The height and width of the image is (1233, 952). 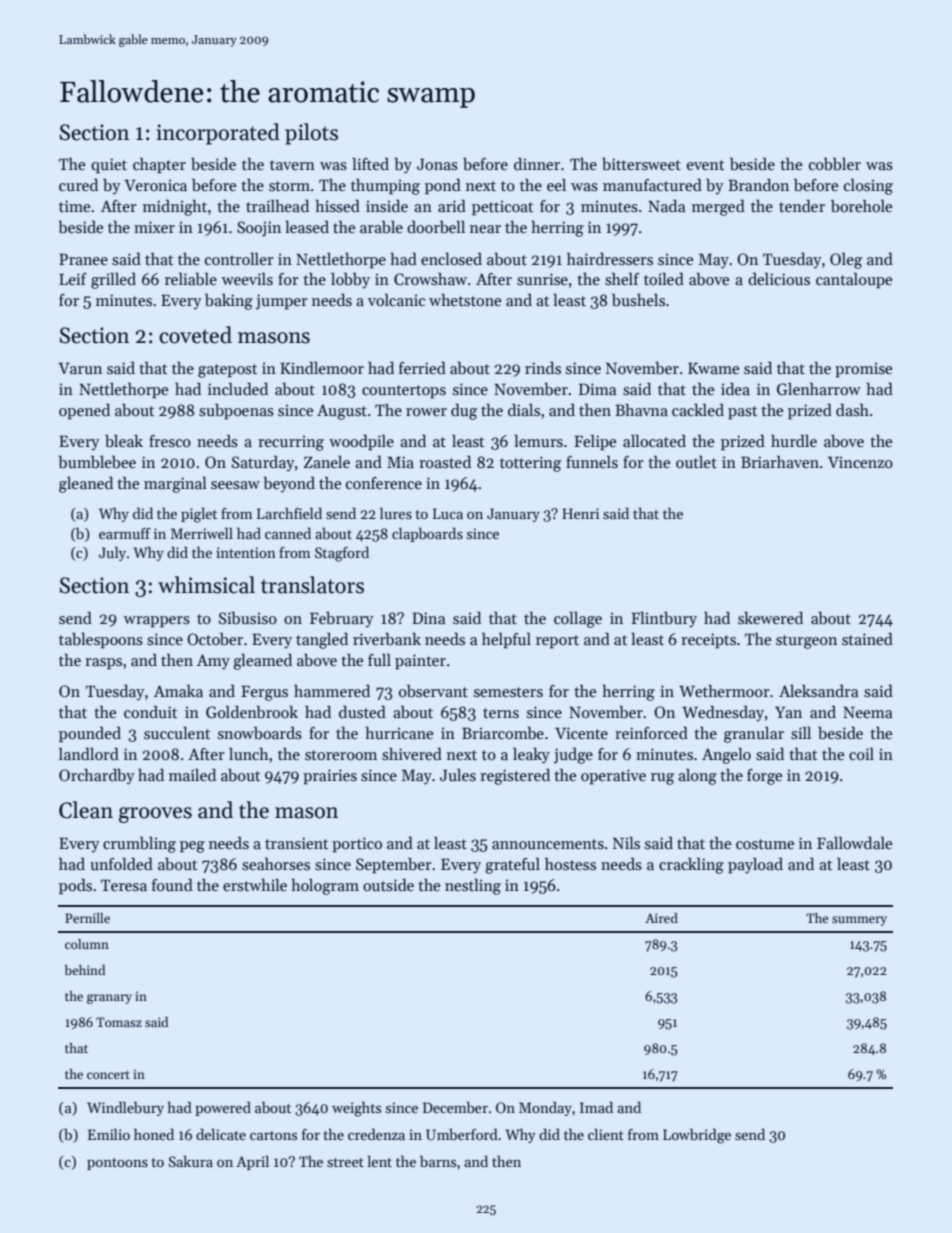 What do you see at coordinates (855, 842) in the image?
I see `Fallowdale` at bounding box center [855, 842].
